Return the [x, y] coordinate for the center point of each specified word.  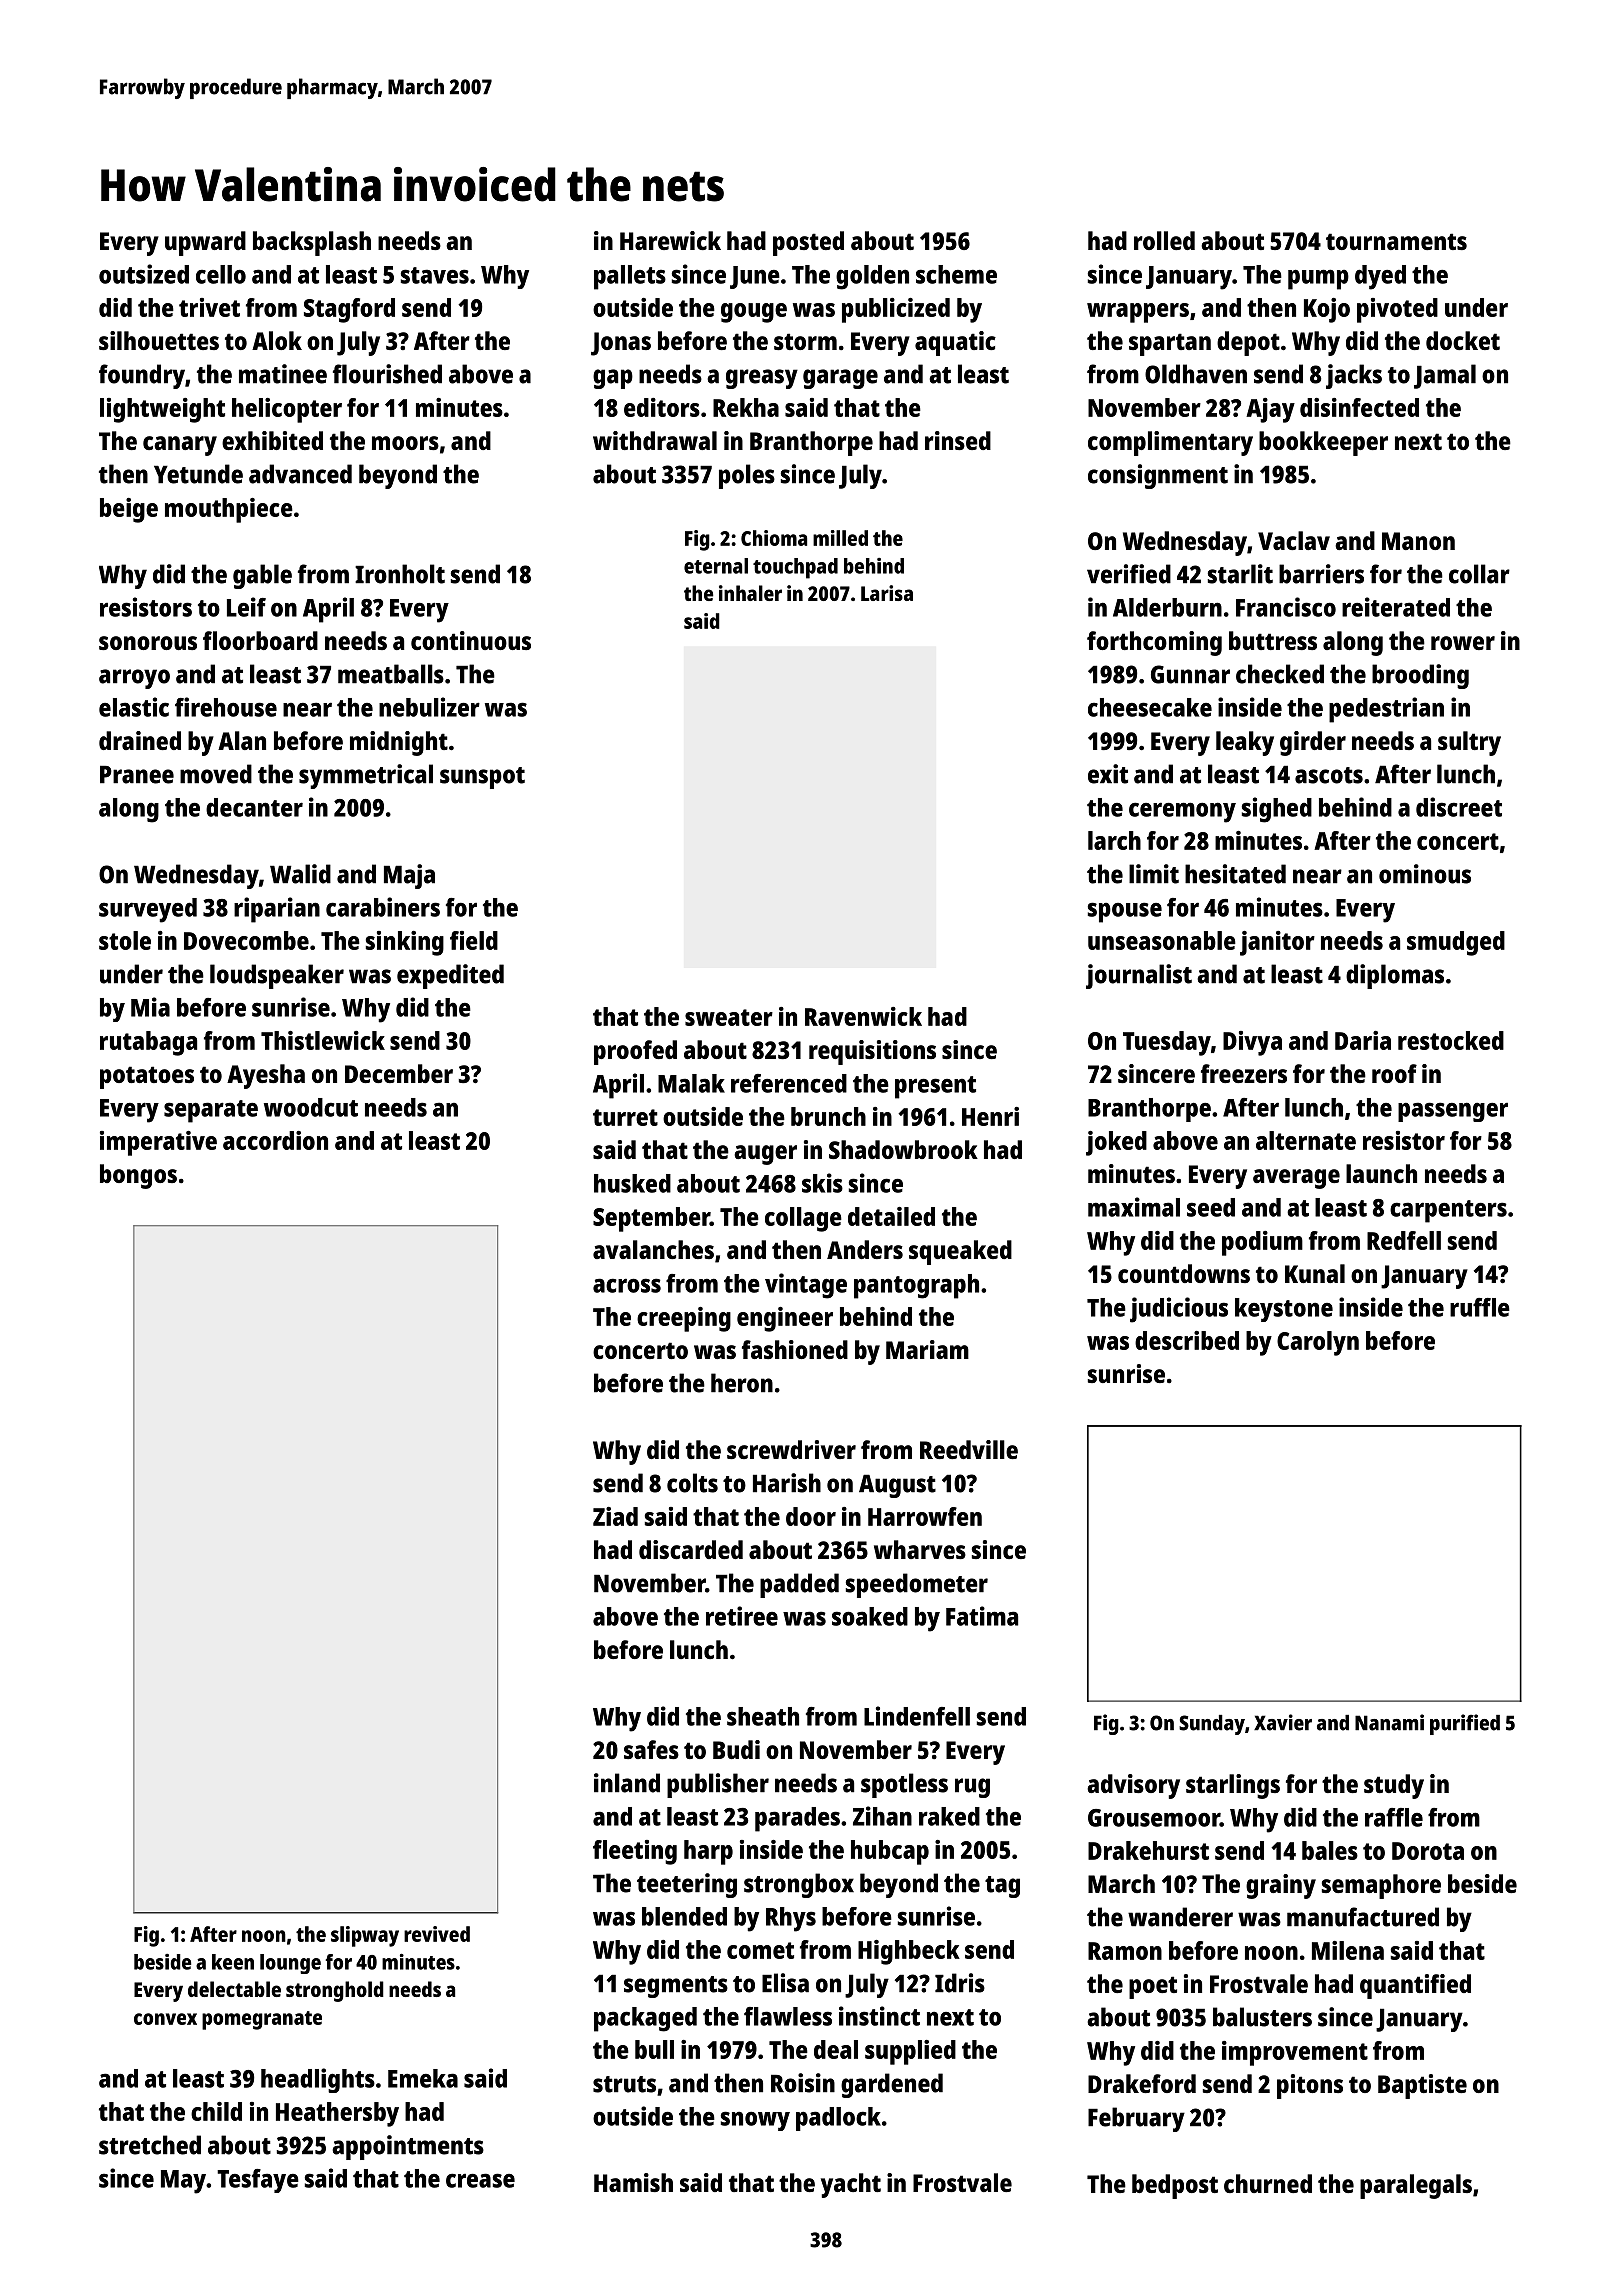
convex [165, 2019]
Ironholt [400, 574]
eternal [716, 566]
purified [1465, 1724]
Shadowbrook [903, 1149]
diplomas [1395, 976]
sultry [1469, 743]
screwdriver [791, 1449]
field [474, 940]
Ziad [615, 1516]
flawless [788, 2016]
